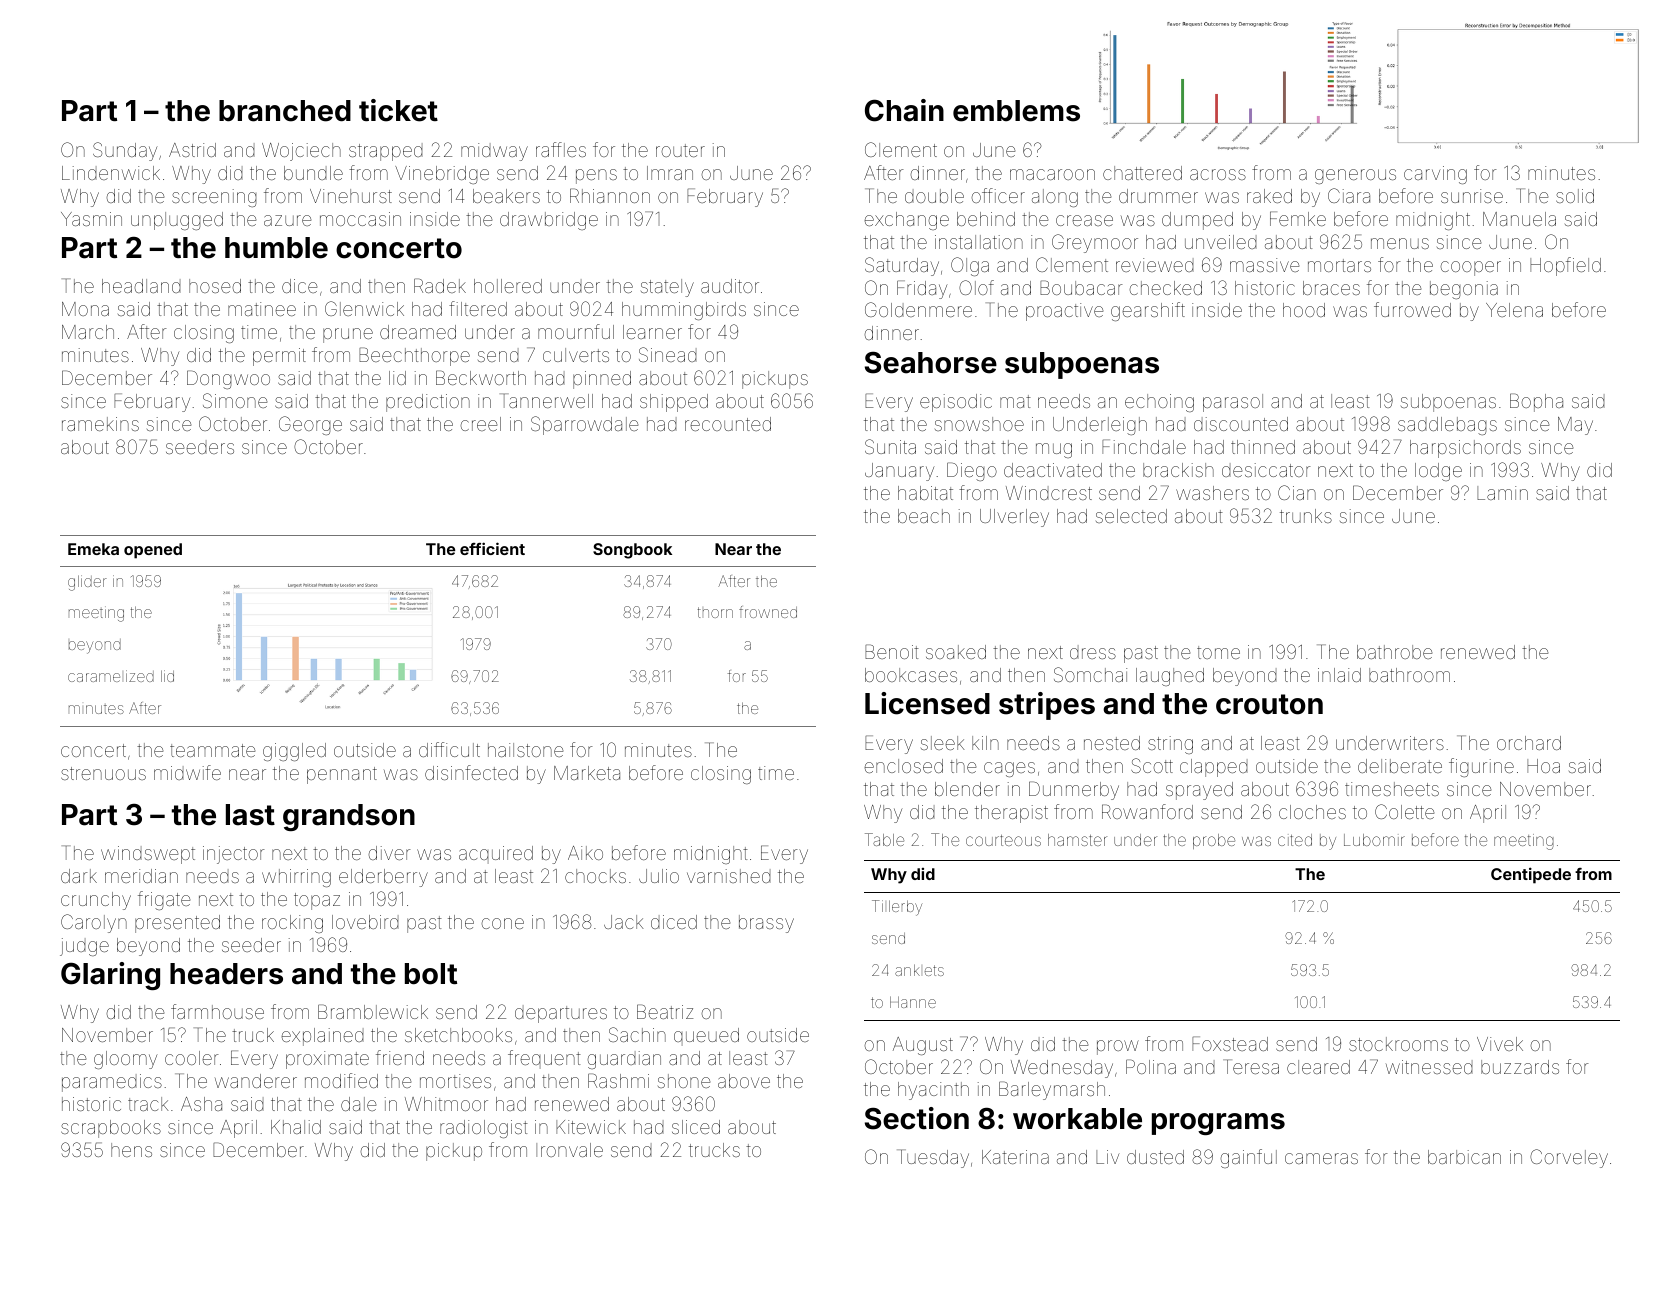  Describe the element at coordinates (927, 703) in the page. I see `Licensed` at that location.
